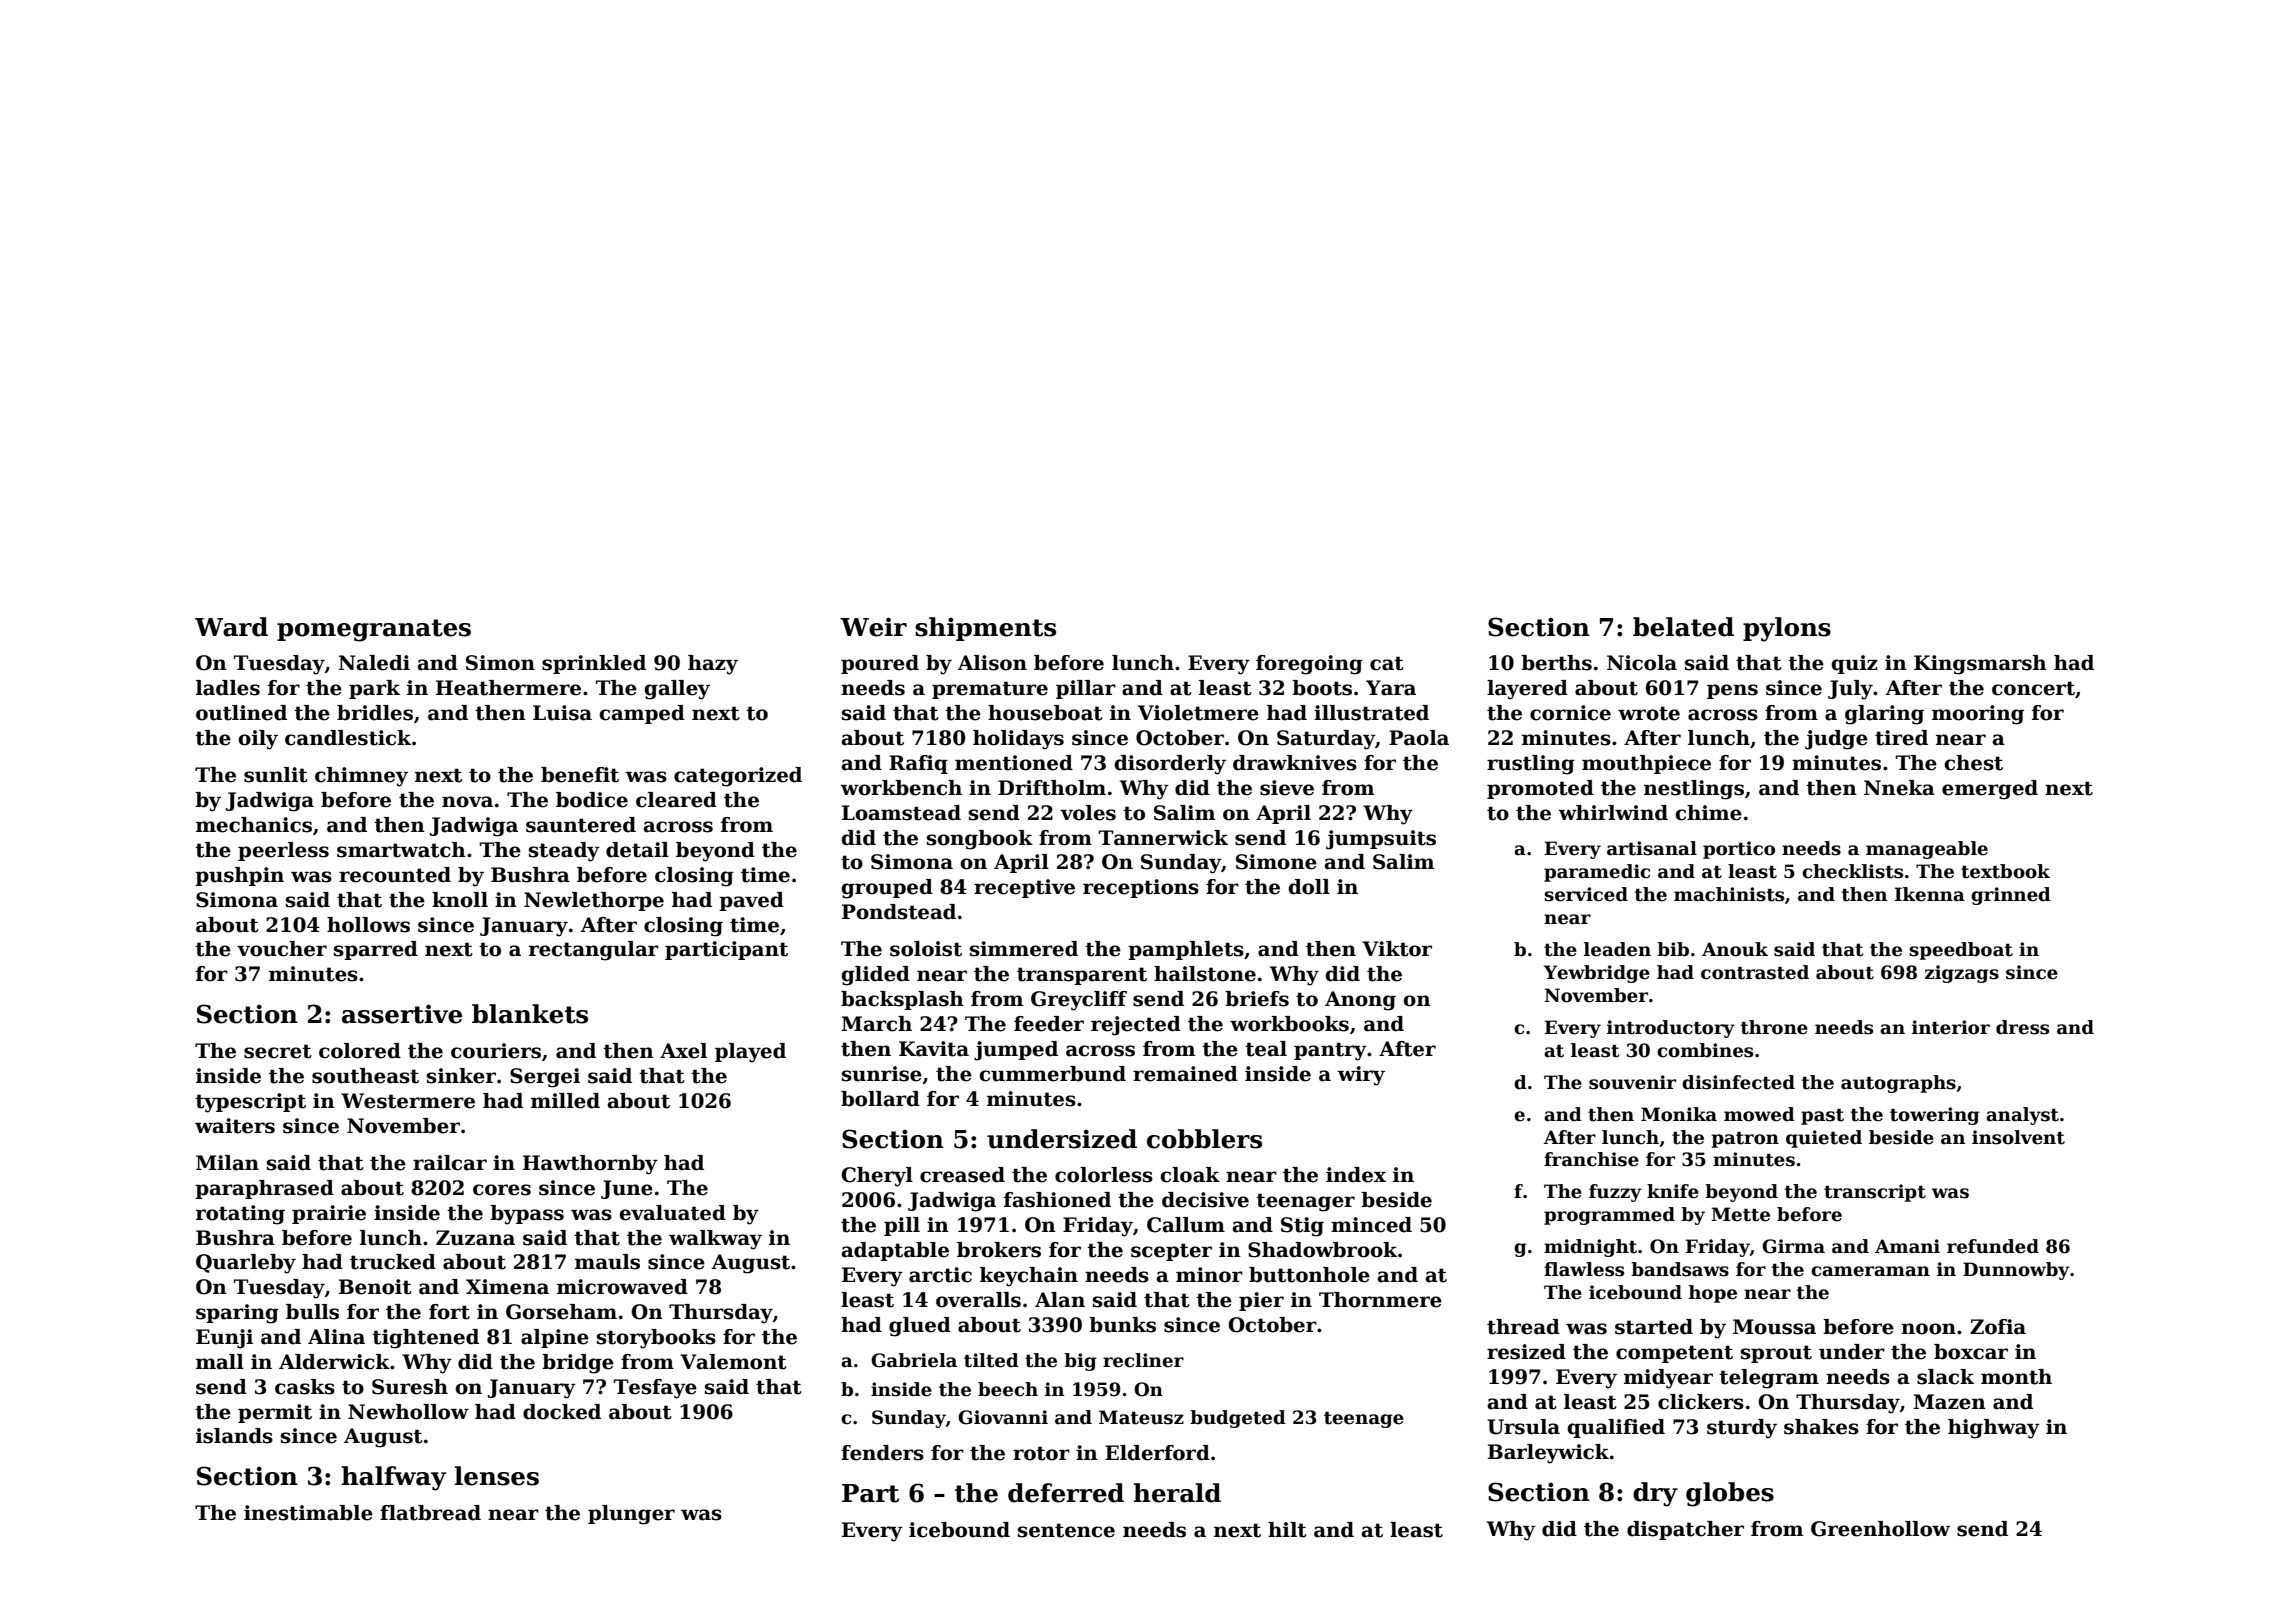  I want to click on pylons, so click(1787, 629).
